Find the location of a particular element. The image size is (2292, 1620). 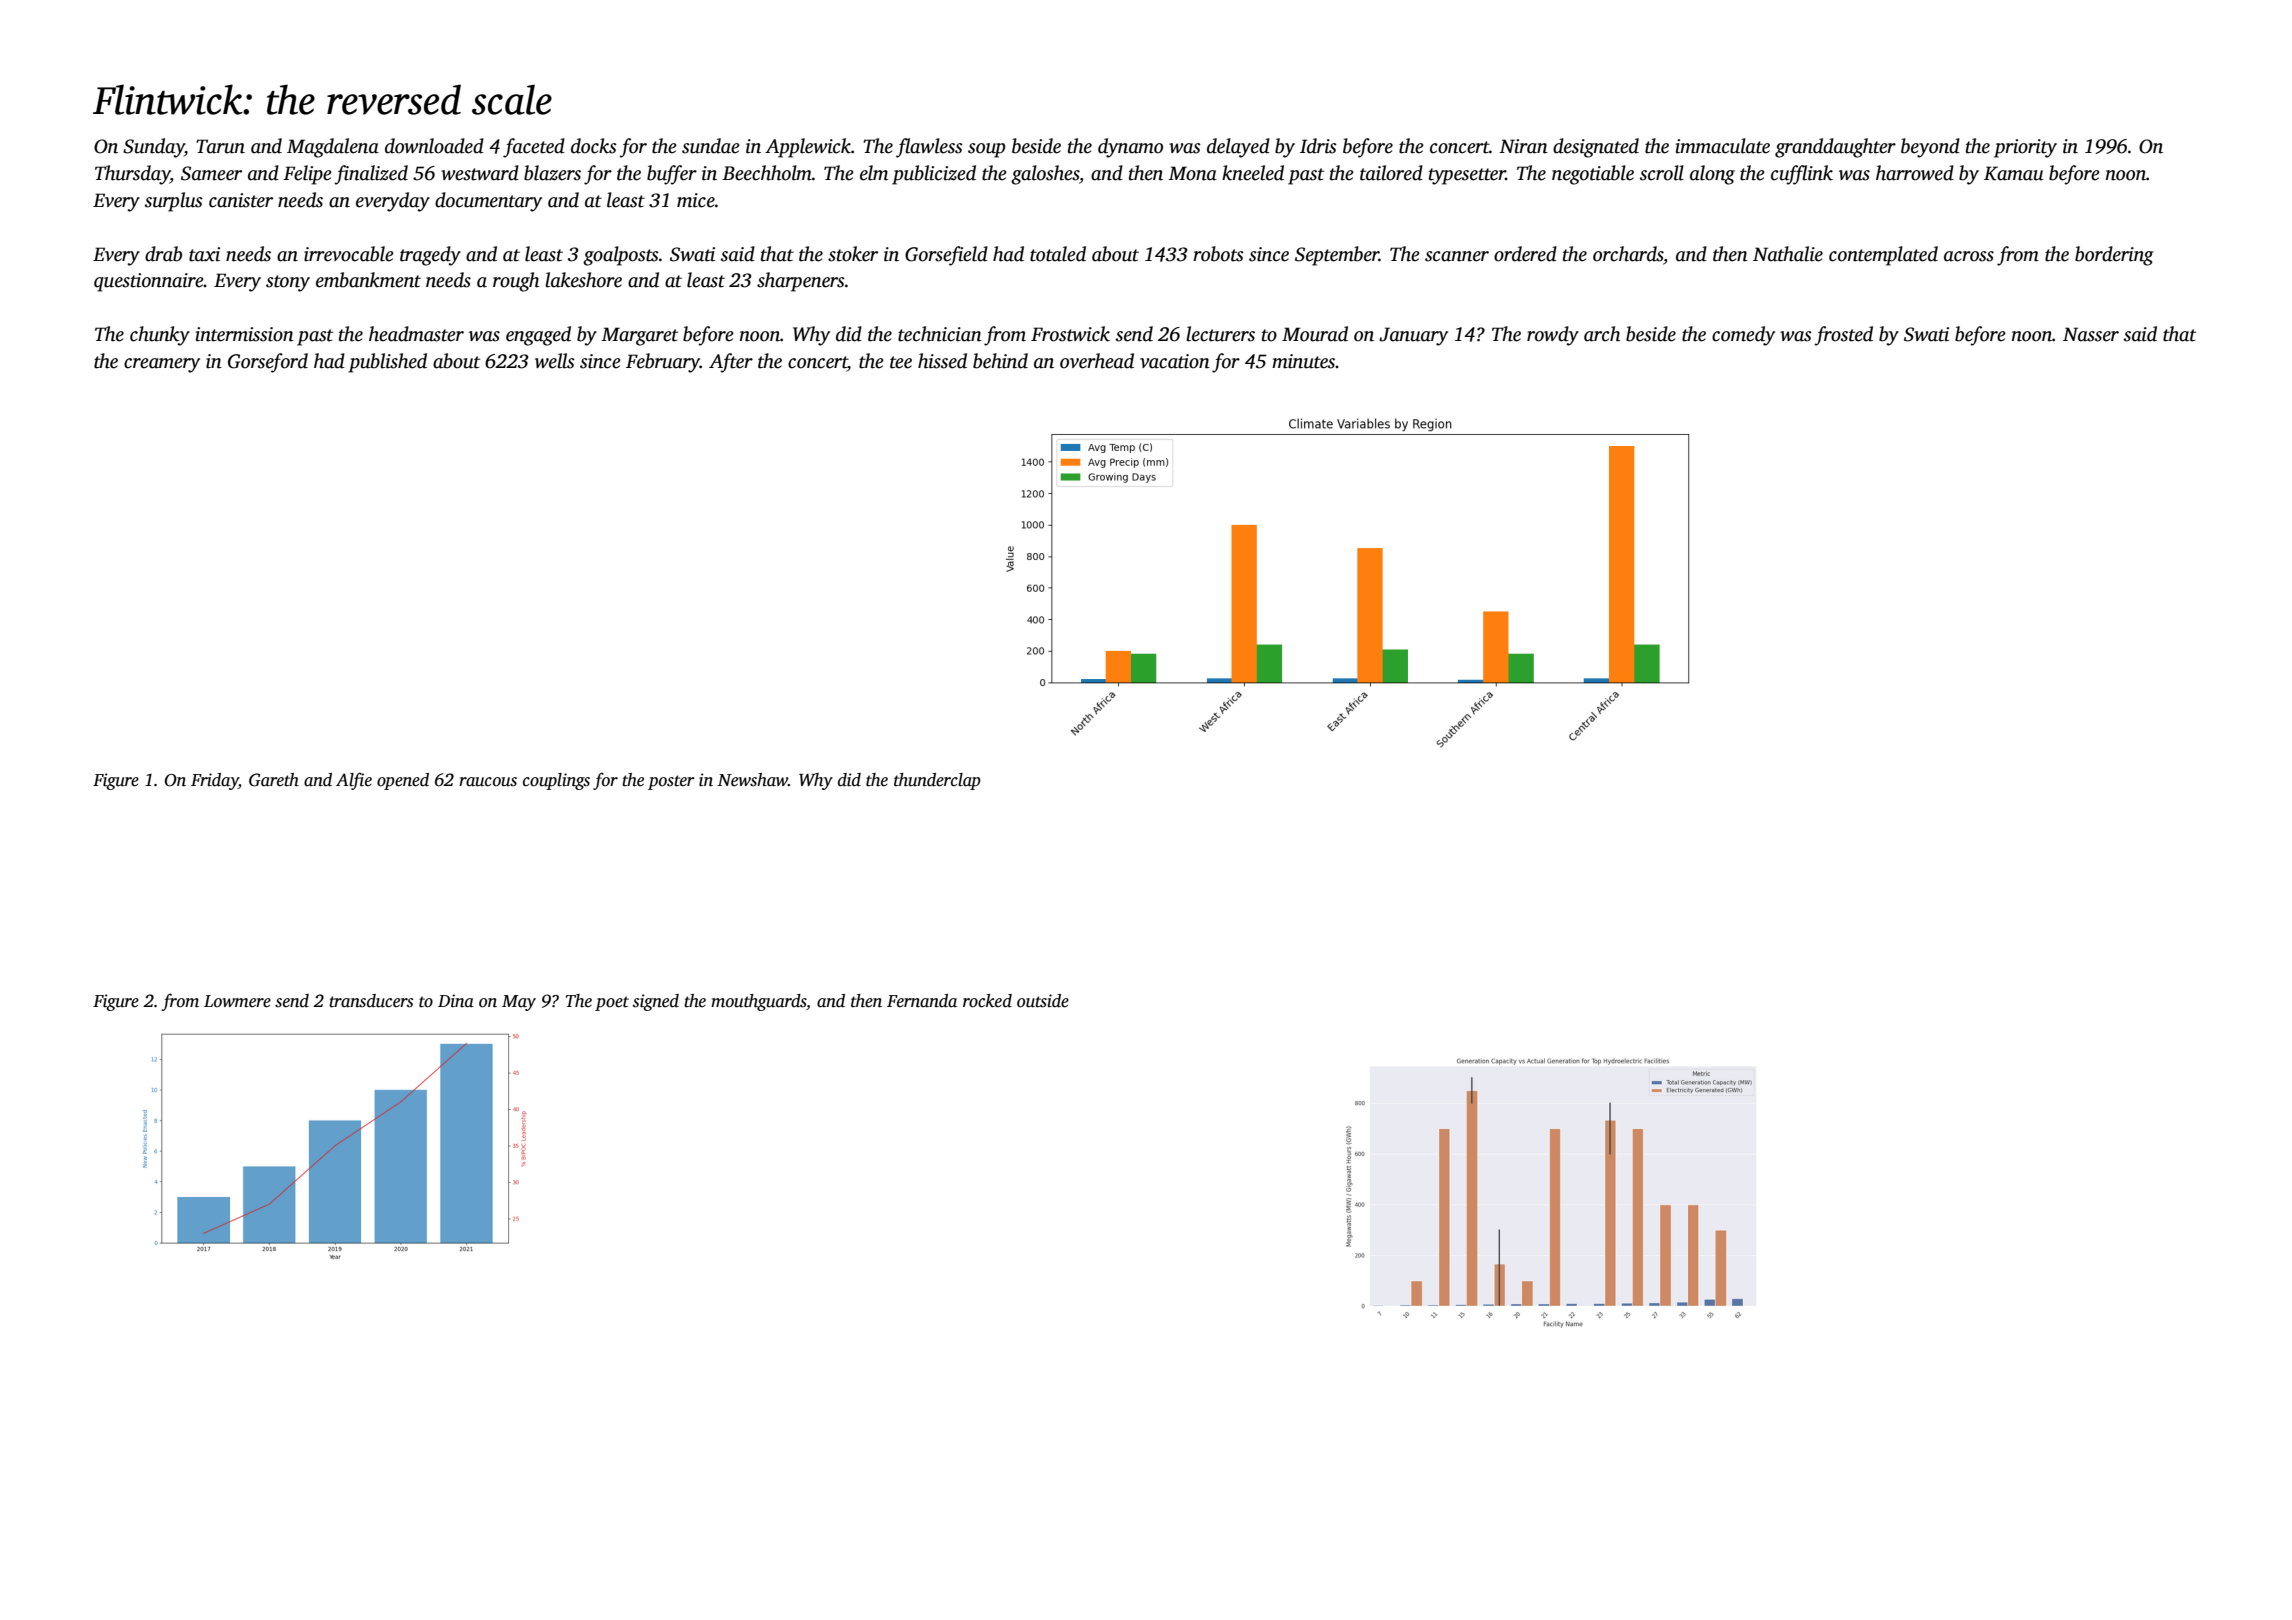

minutes is located at coordinates (1304, 361).
